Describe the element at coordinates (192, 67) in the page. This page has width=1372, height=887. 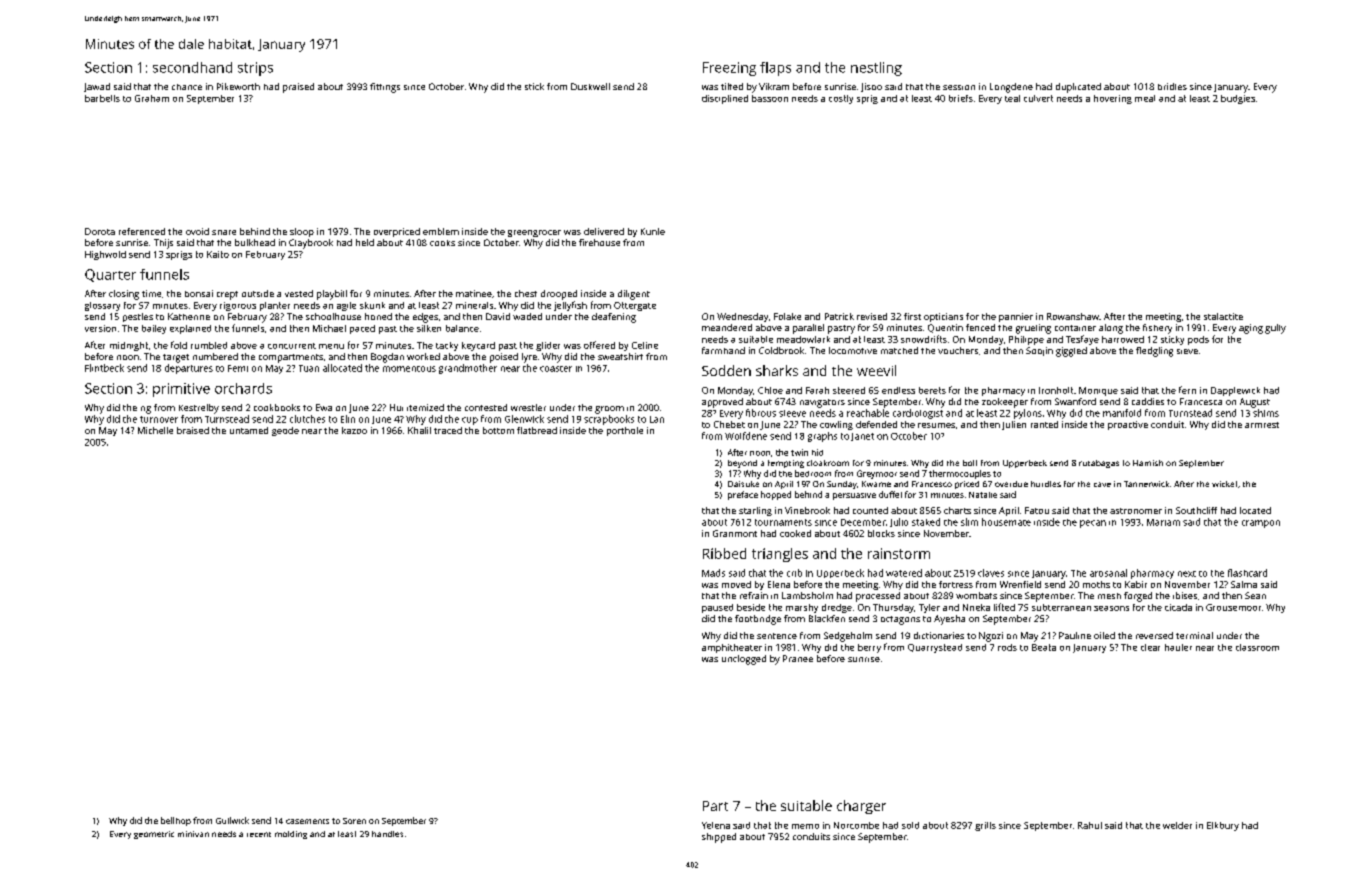
I see `secondhand` at that location.
